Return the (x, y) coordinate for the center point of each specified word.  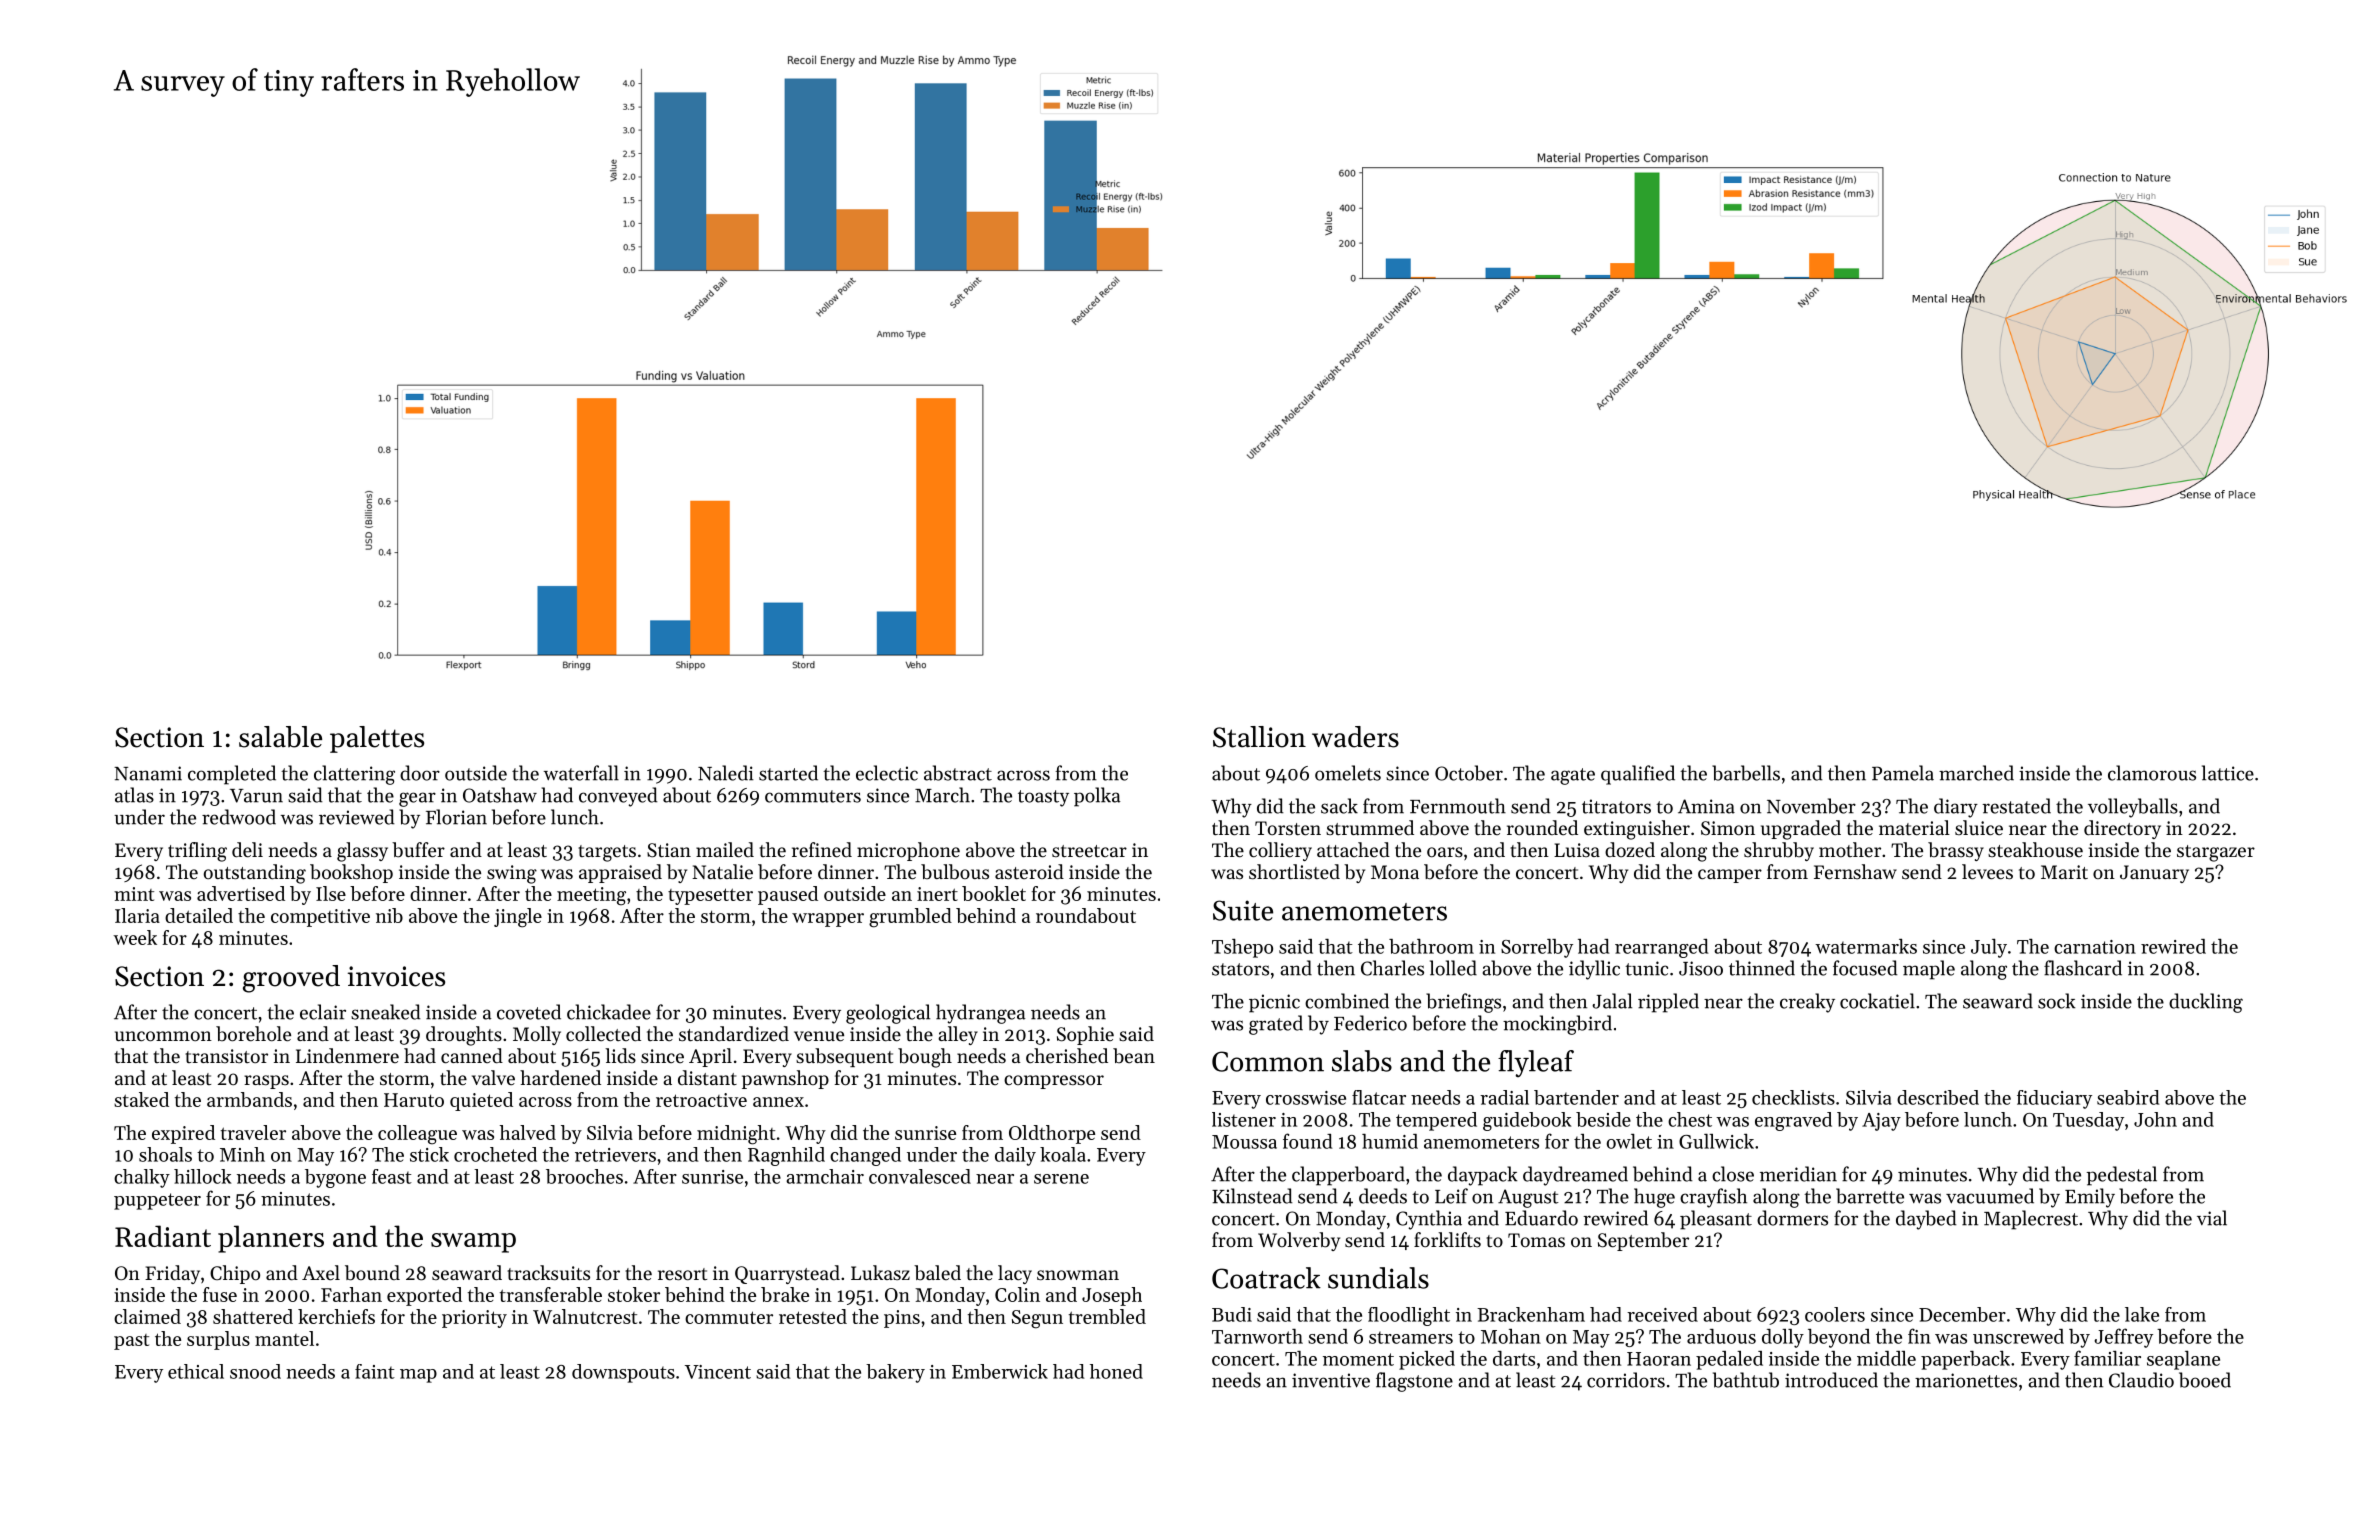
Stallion (1259, 737)
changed (865, 1156)
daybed (1926, 1220)
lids (620, 1055)
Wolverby (1299, 1241)
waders (1355, 737)
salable (280, 737)
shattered (253, 1316)
